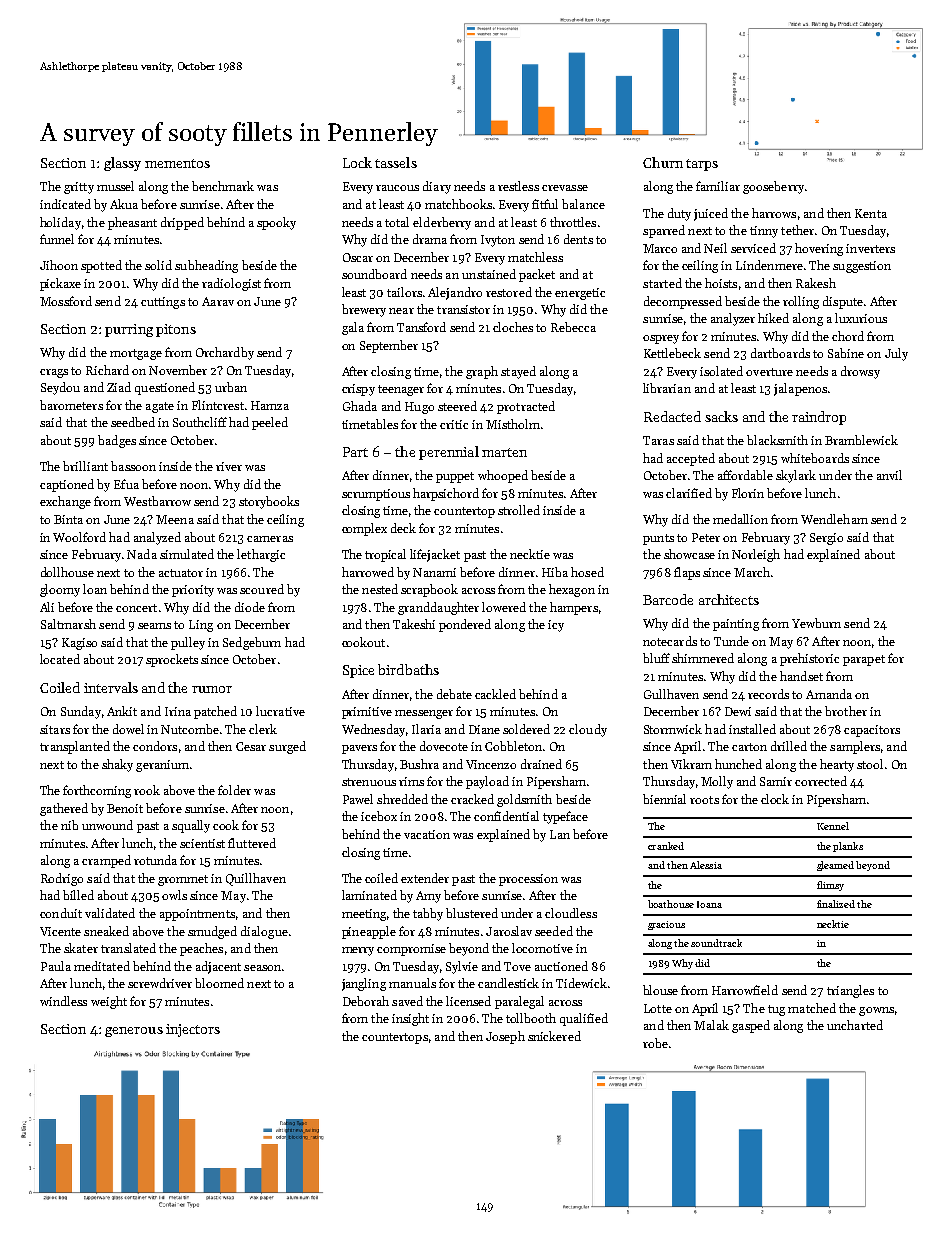  What do you see at coordinates (128, 729) in the screenshot?
I see `dowel` at bounding box center [128, 729].
